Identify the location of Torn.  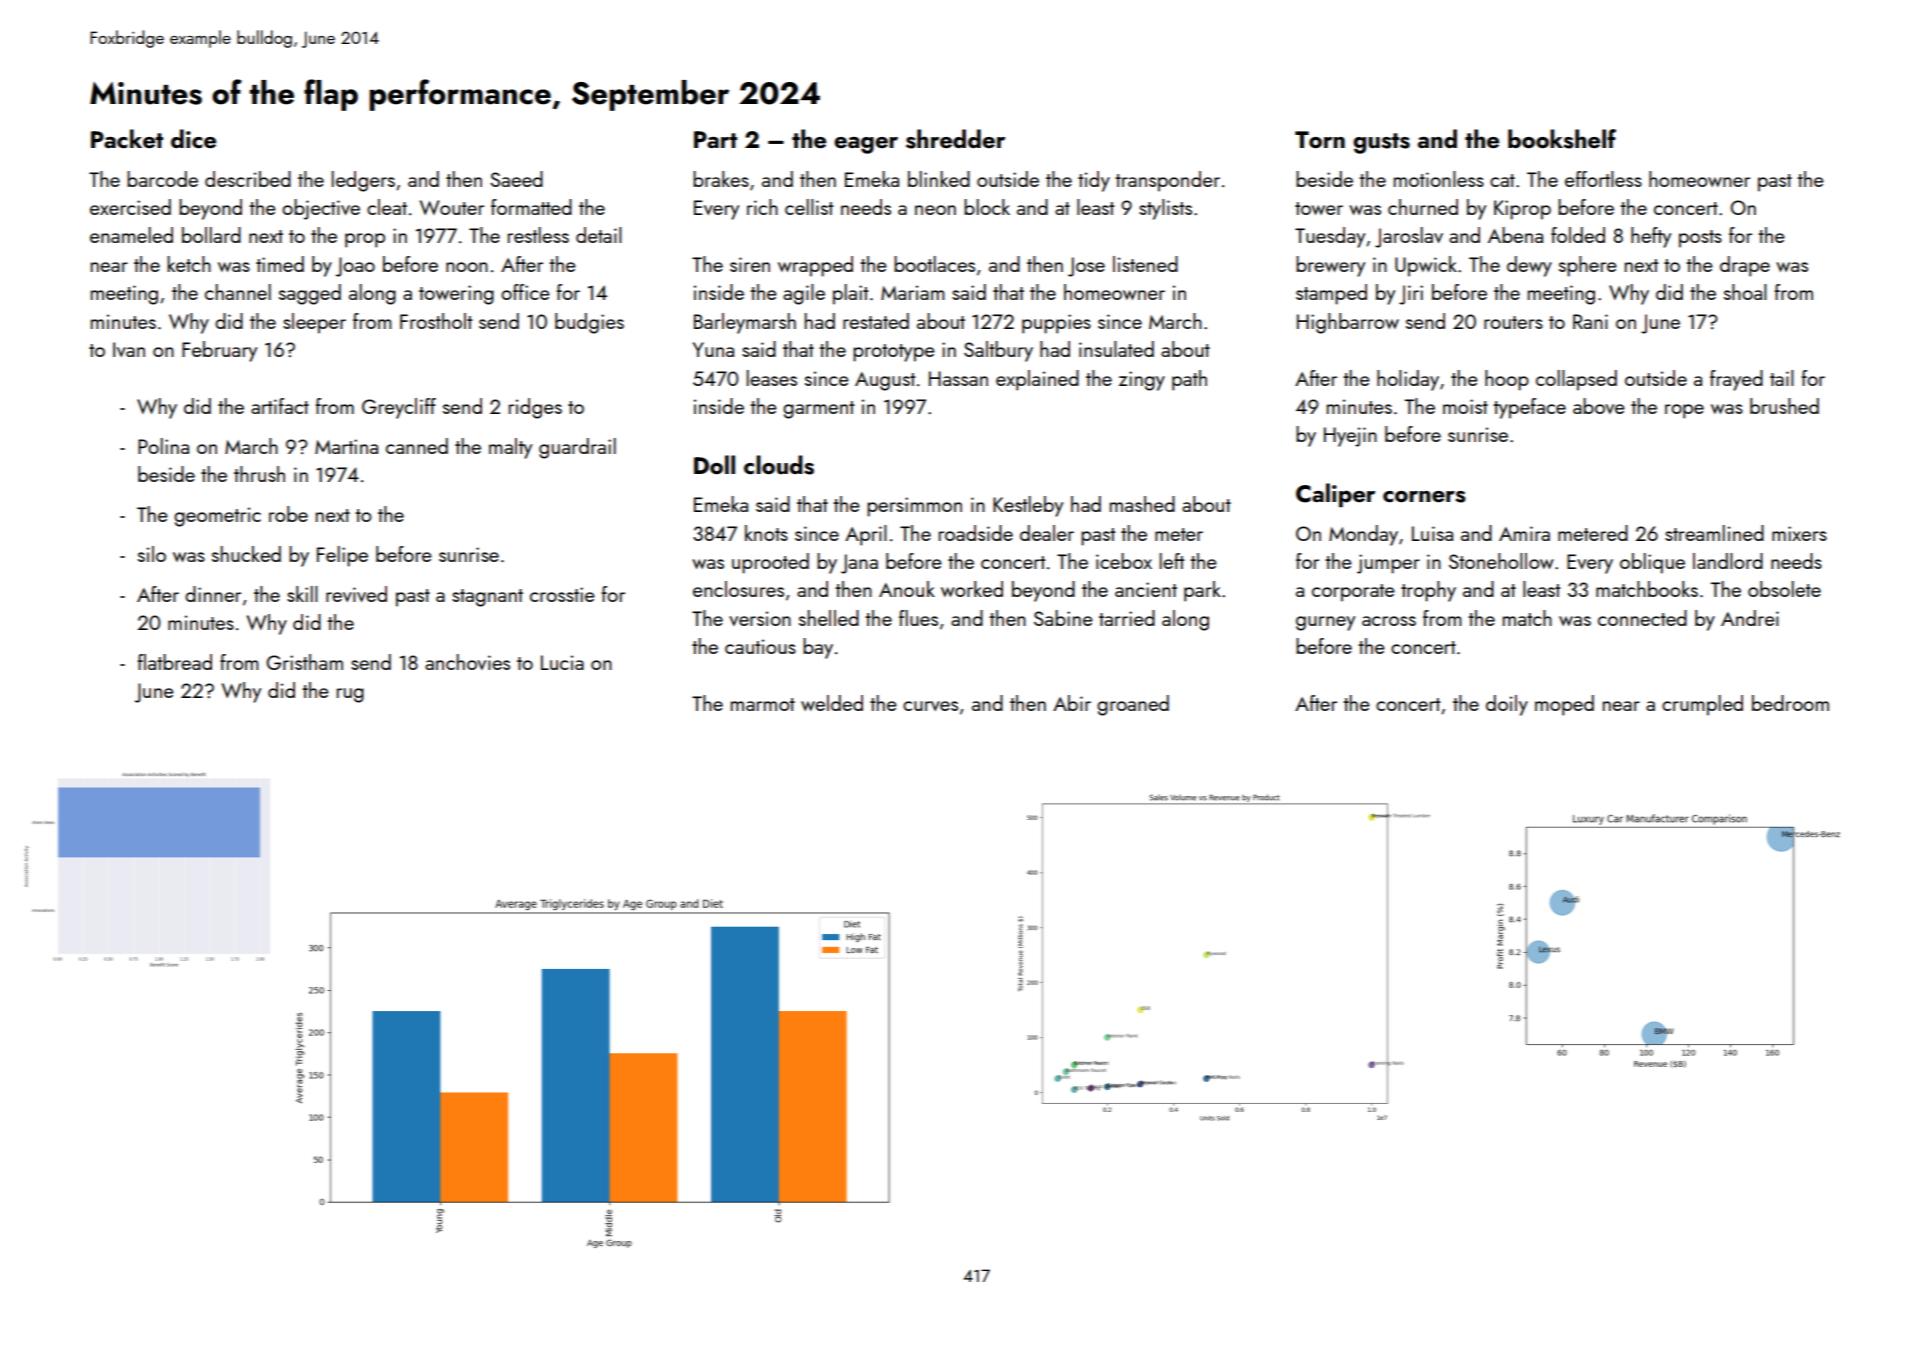
(1320, 139).
